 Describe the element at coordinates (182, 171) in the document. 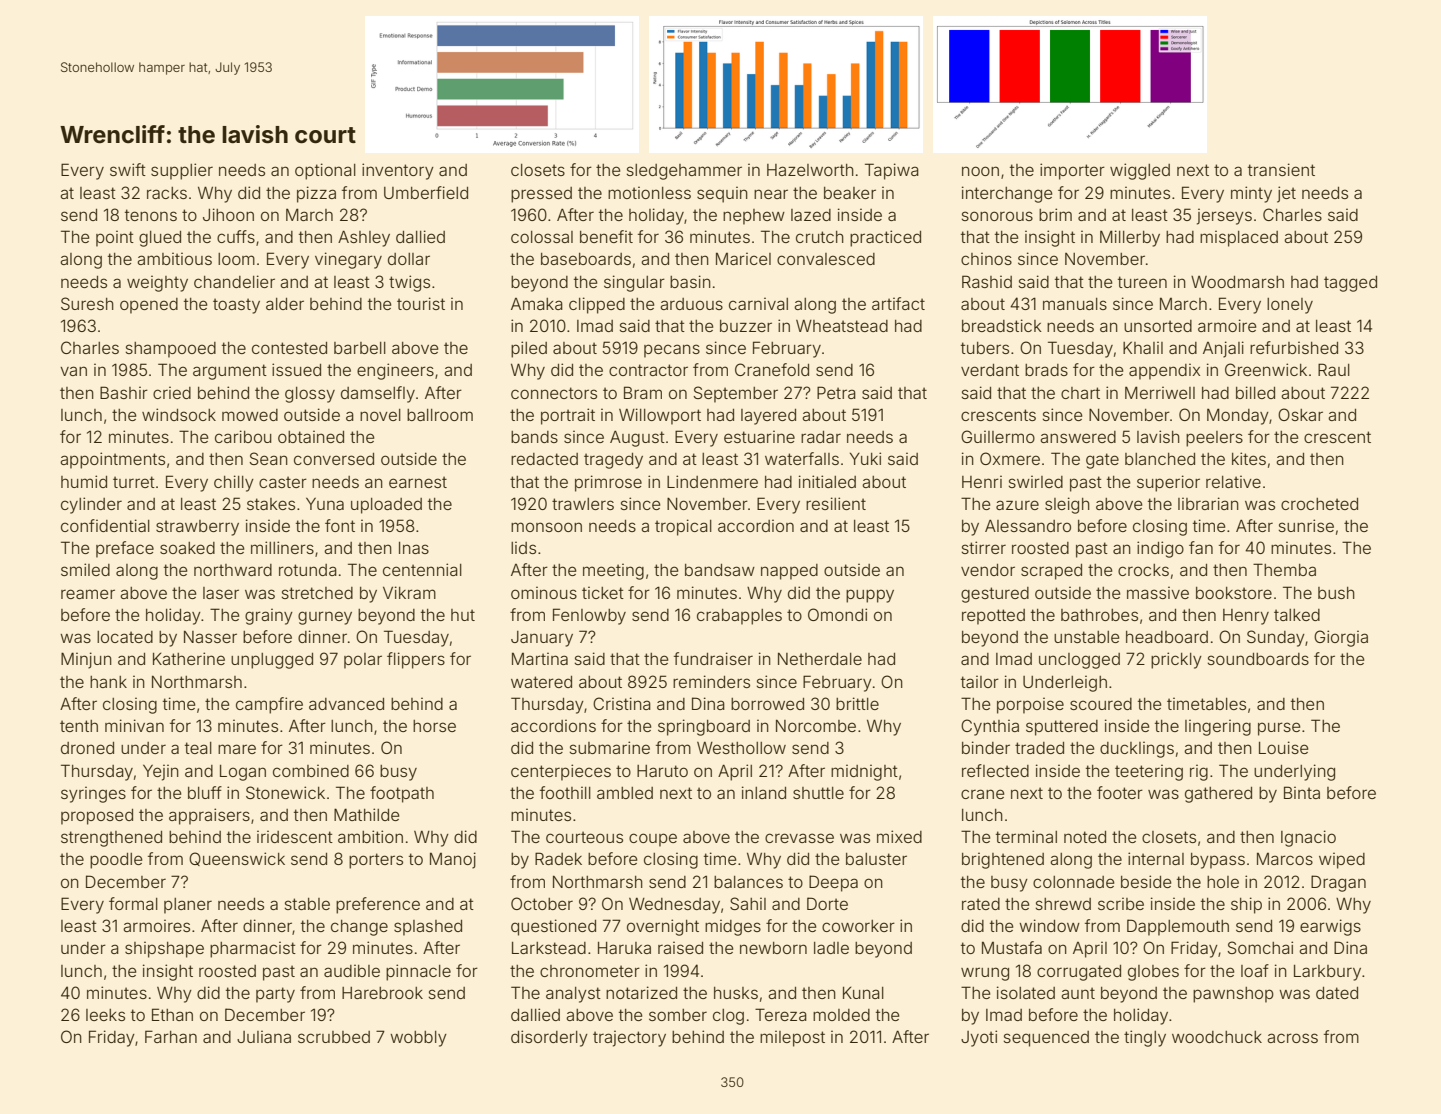

I see `supplier` at that location.
